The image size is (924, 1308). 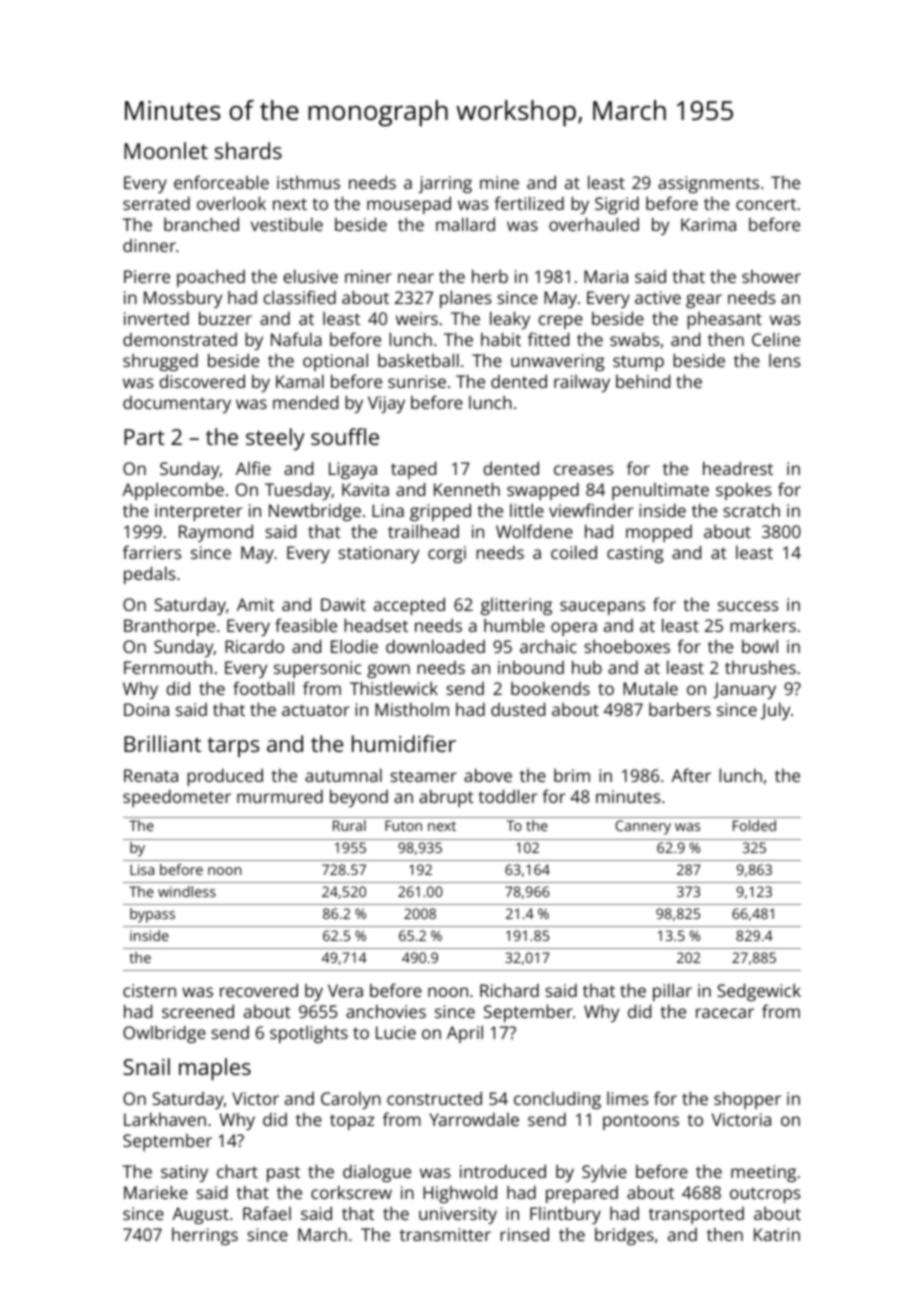 What do you see at coordinates (435, 646) in the document?
I see `downloaded` at bounding box center [435, 646].
